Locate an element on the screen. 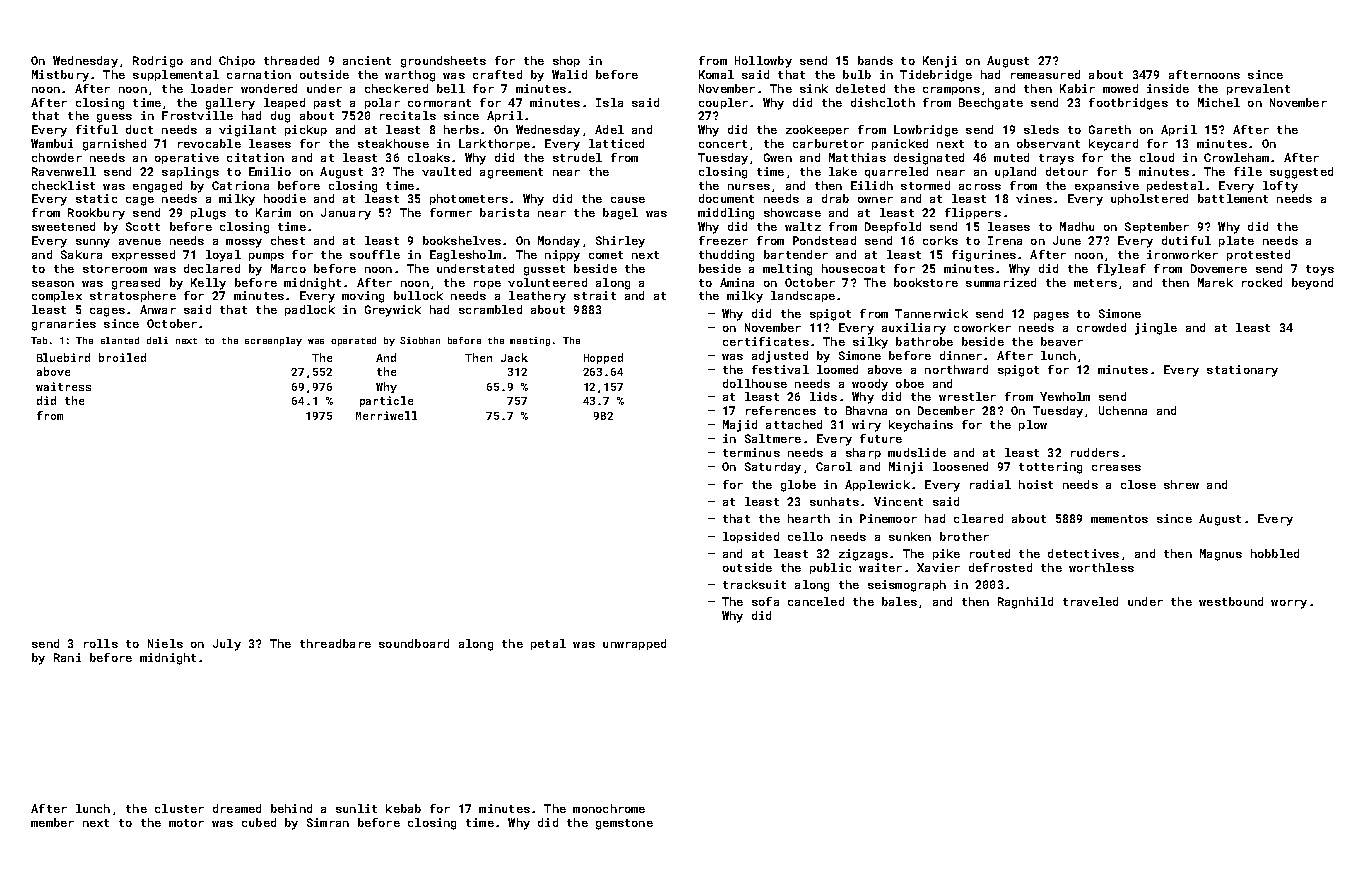 The width and height of the screenshot is (1372, 887). waitress is located at coordinates (63, 386).
